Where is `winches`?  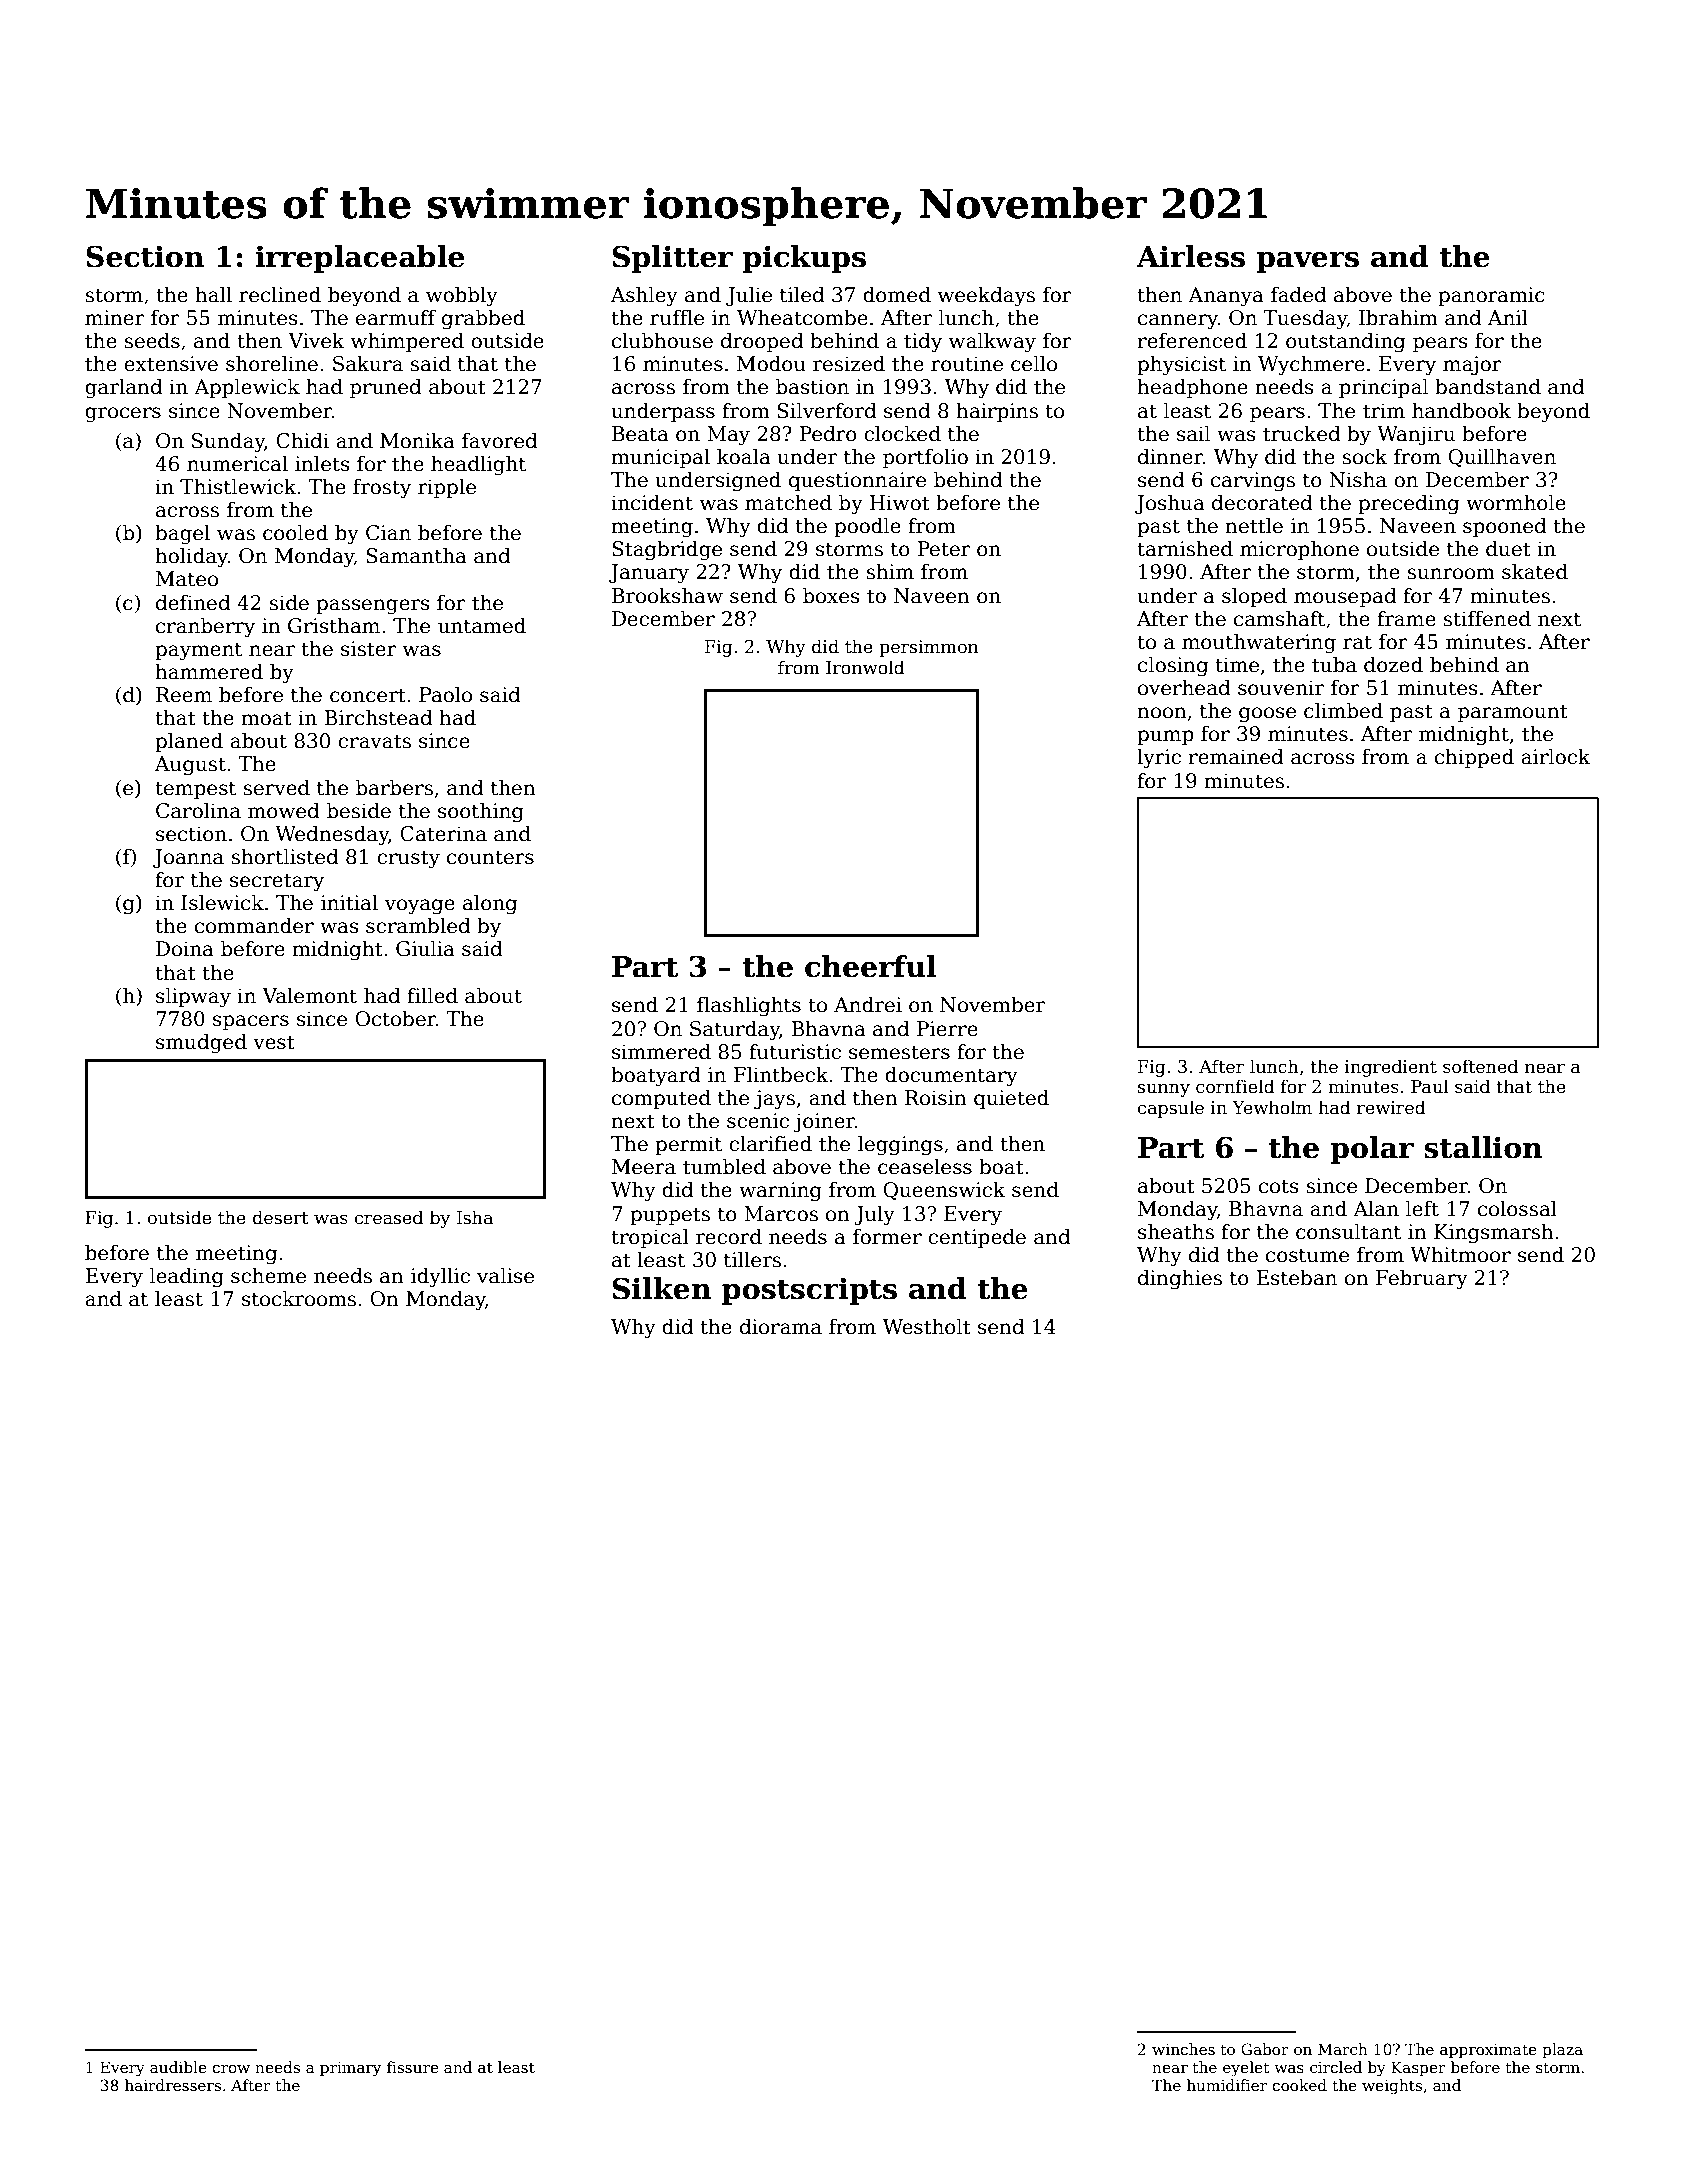
winches is located at coordinates (1183, 2049).
